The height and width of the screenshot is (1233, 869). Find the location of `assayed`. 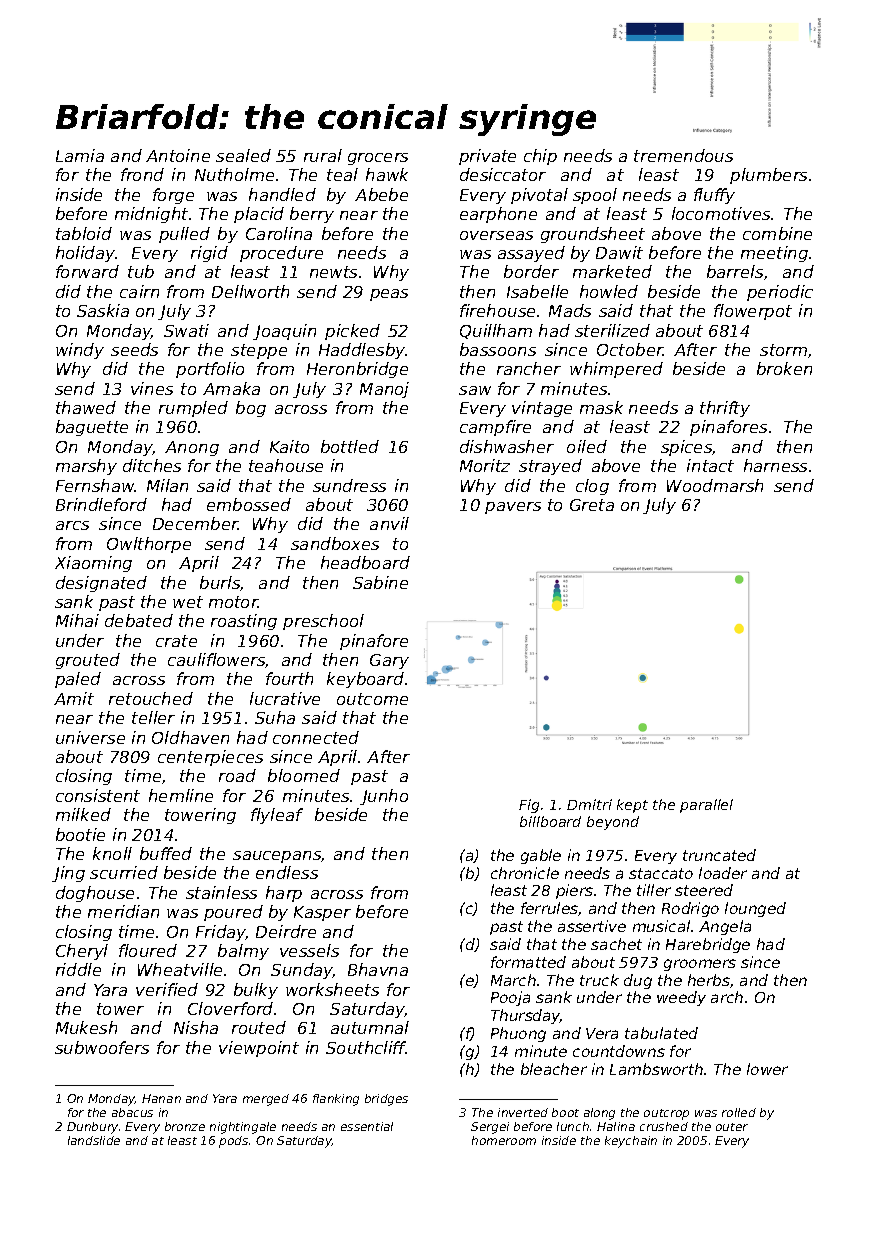

assayed is located at coordinates (531, 254).
